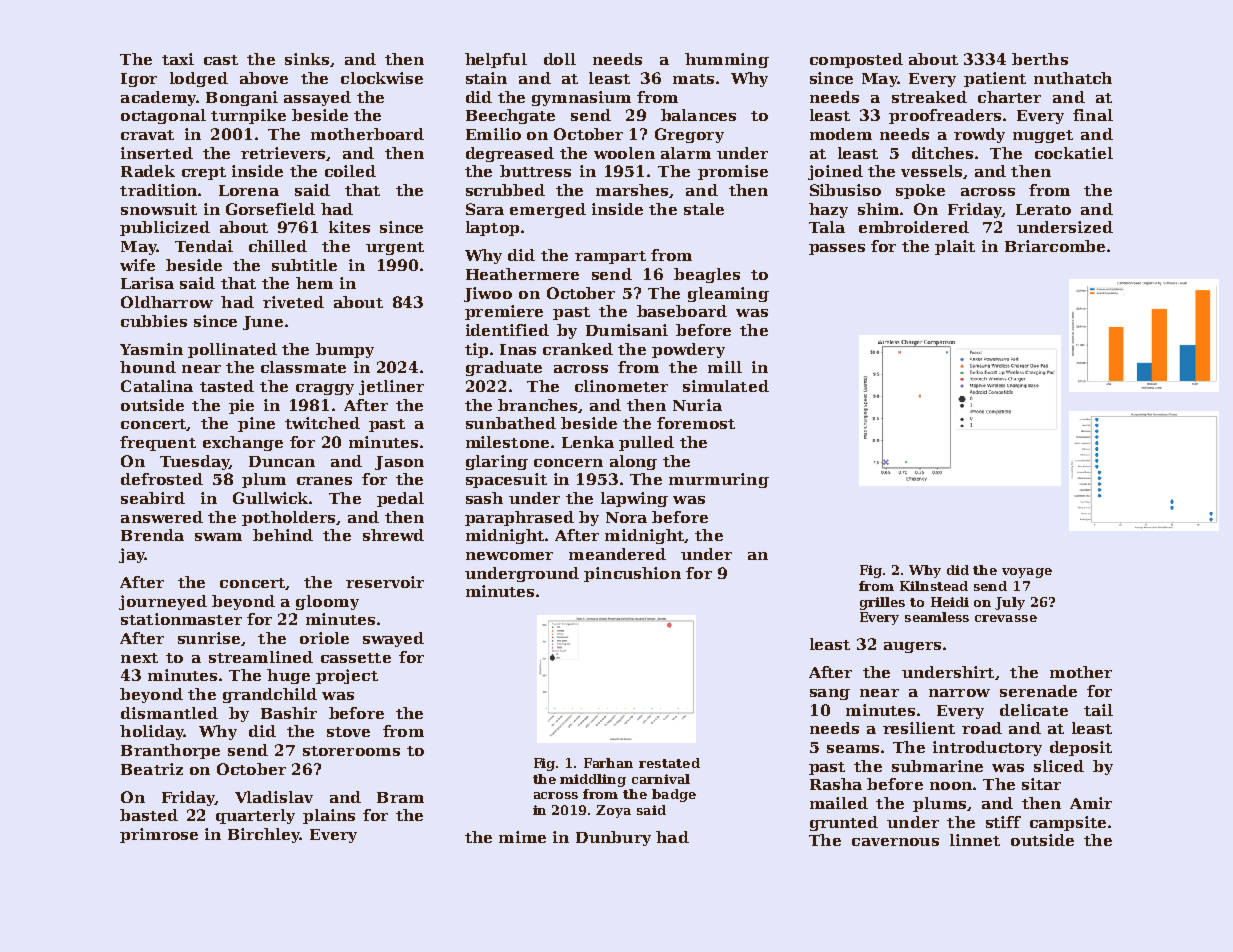 The image size is (1233, 952). Describe the element at coordinates (726, 386) in the screenshot. I see `simulated` at that location.
